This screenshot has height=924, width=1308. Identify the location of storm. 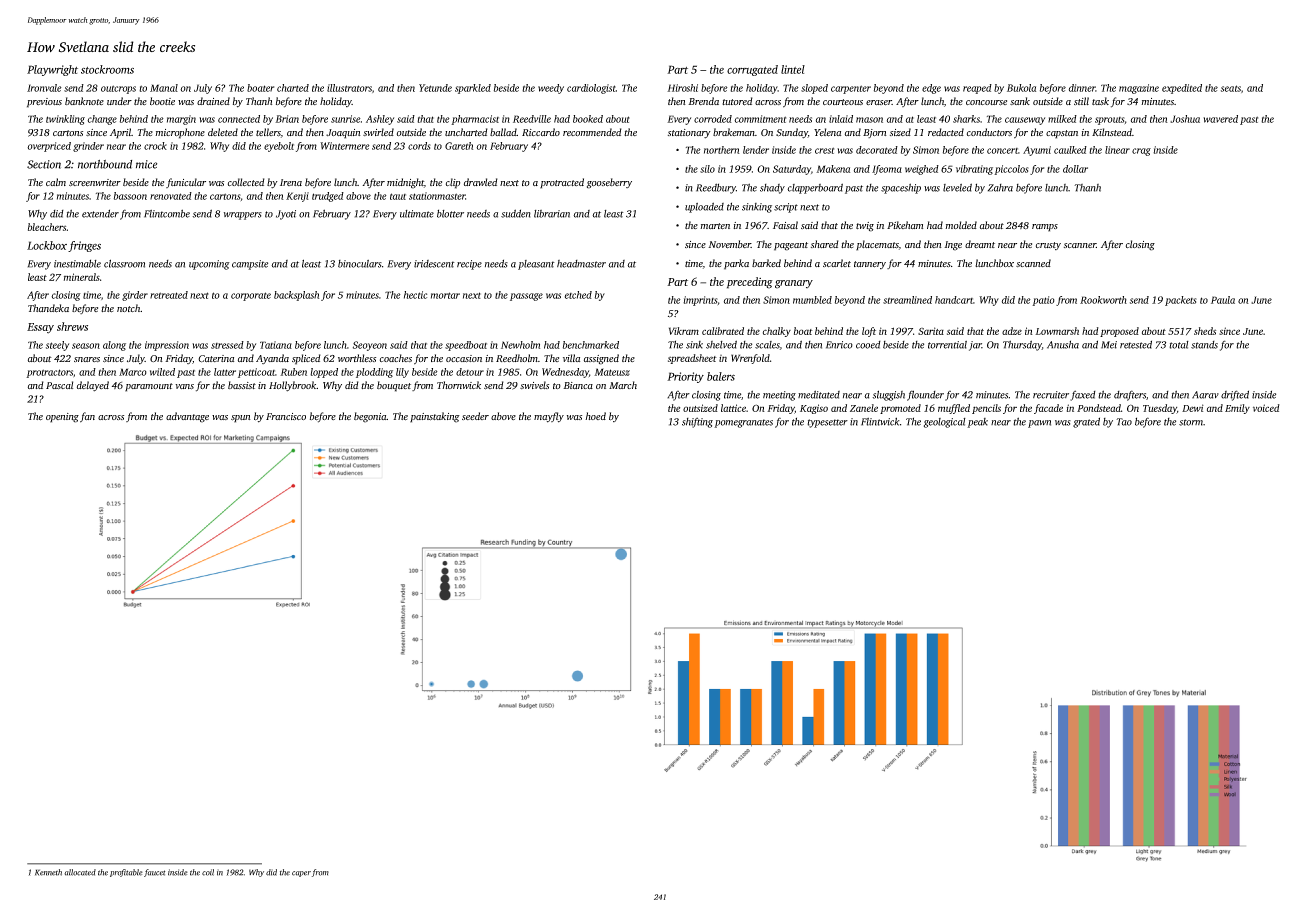
(1191, 422).
